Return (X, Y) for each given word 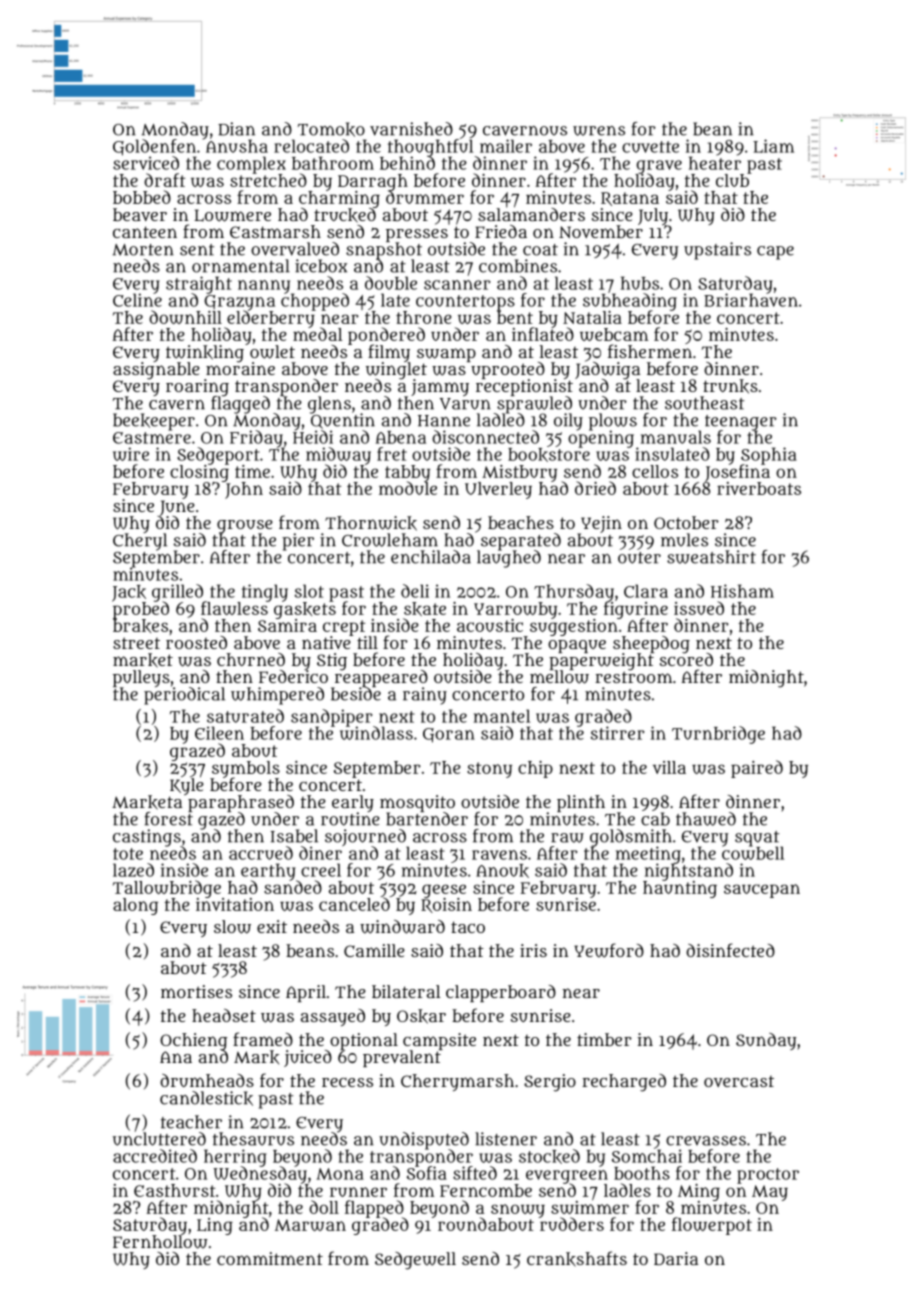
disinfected (730, 950)
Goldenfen (154, 147)
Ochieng (194, 1041)
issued (699, 608)
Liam (773, 146)
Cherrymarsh (457, 1082)
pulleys (141, 678)
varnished (411, 129)
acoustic (490, 625)
